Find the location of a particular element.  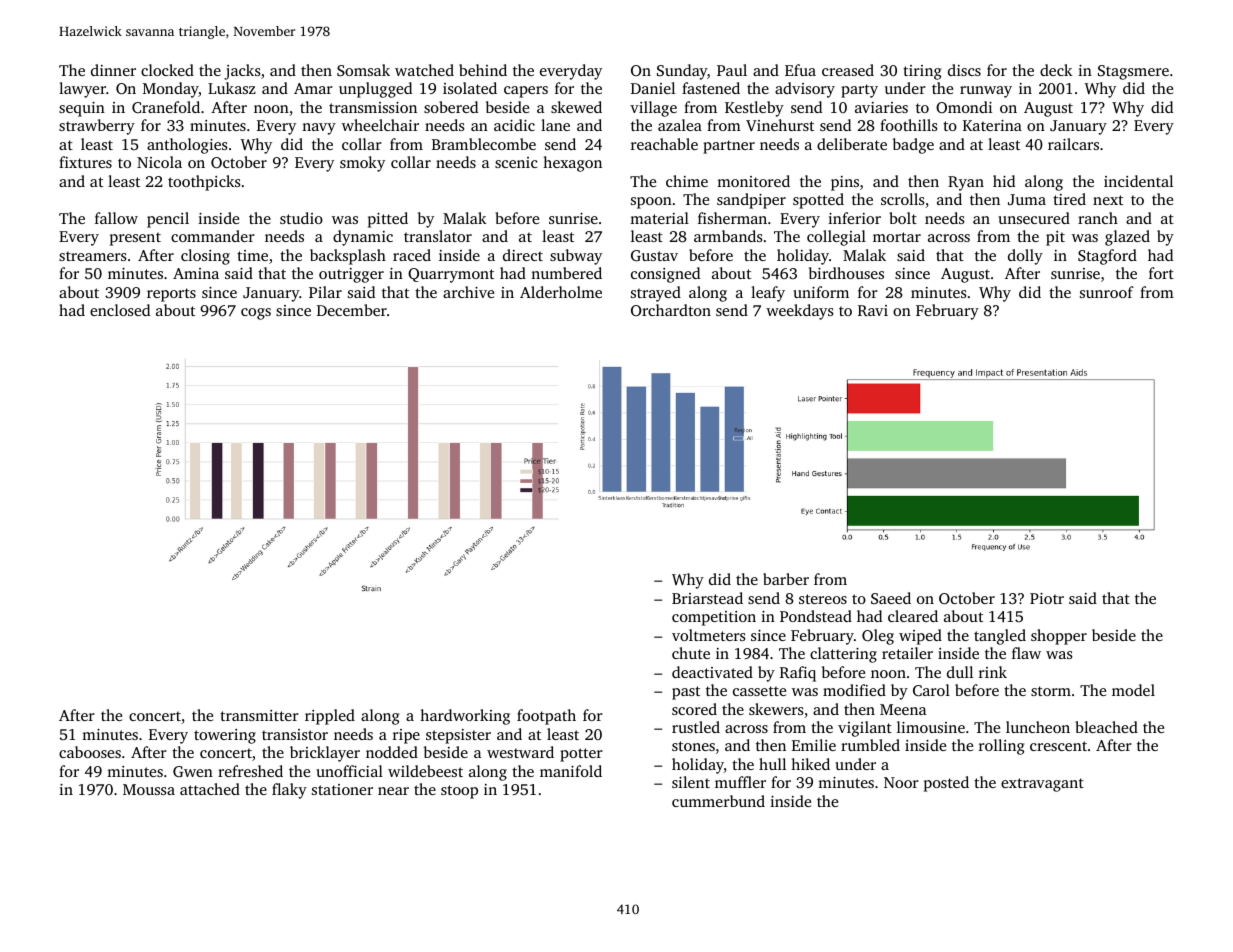

Briarstead is located at coordinates (707, 598).
